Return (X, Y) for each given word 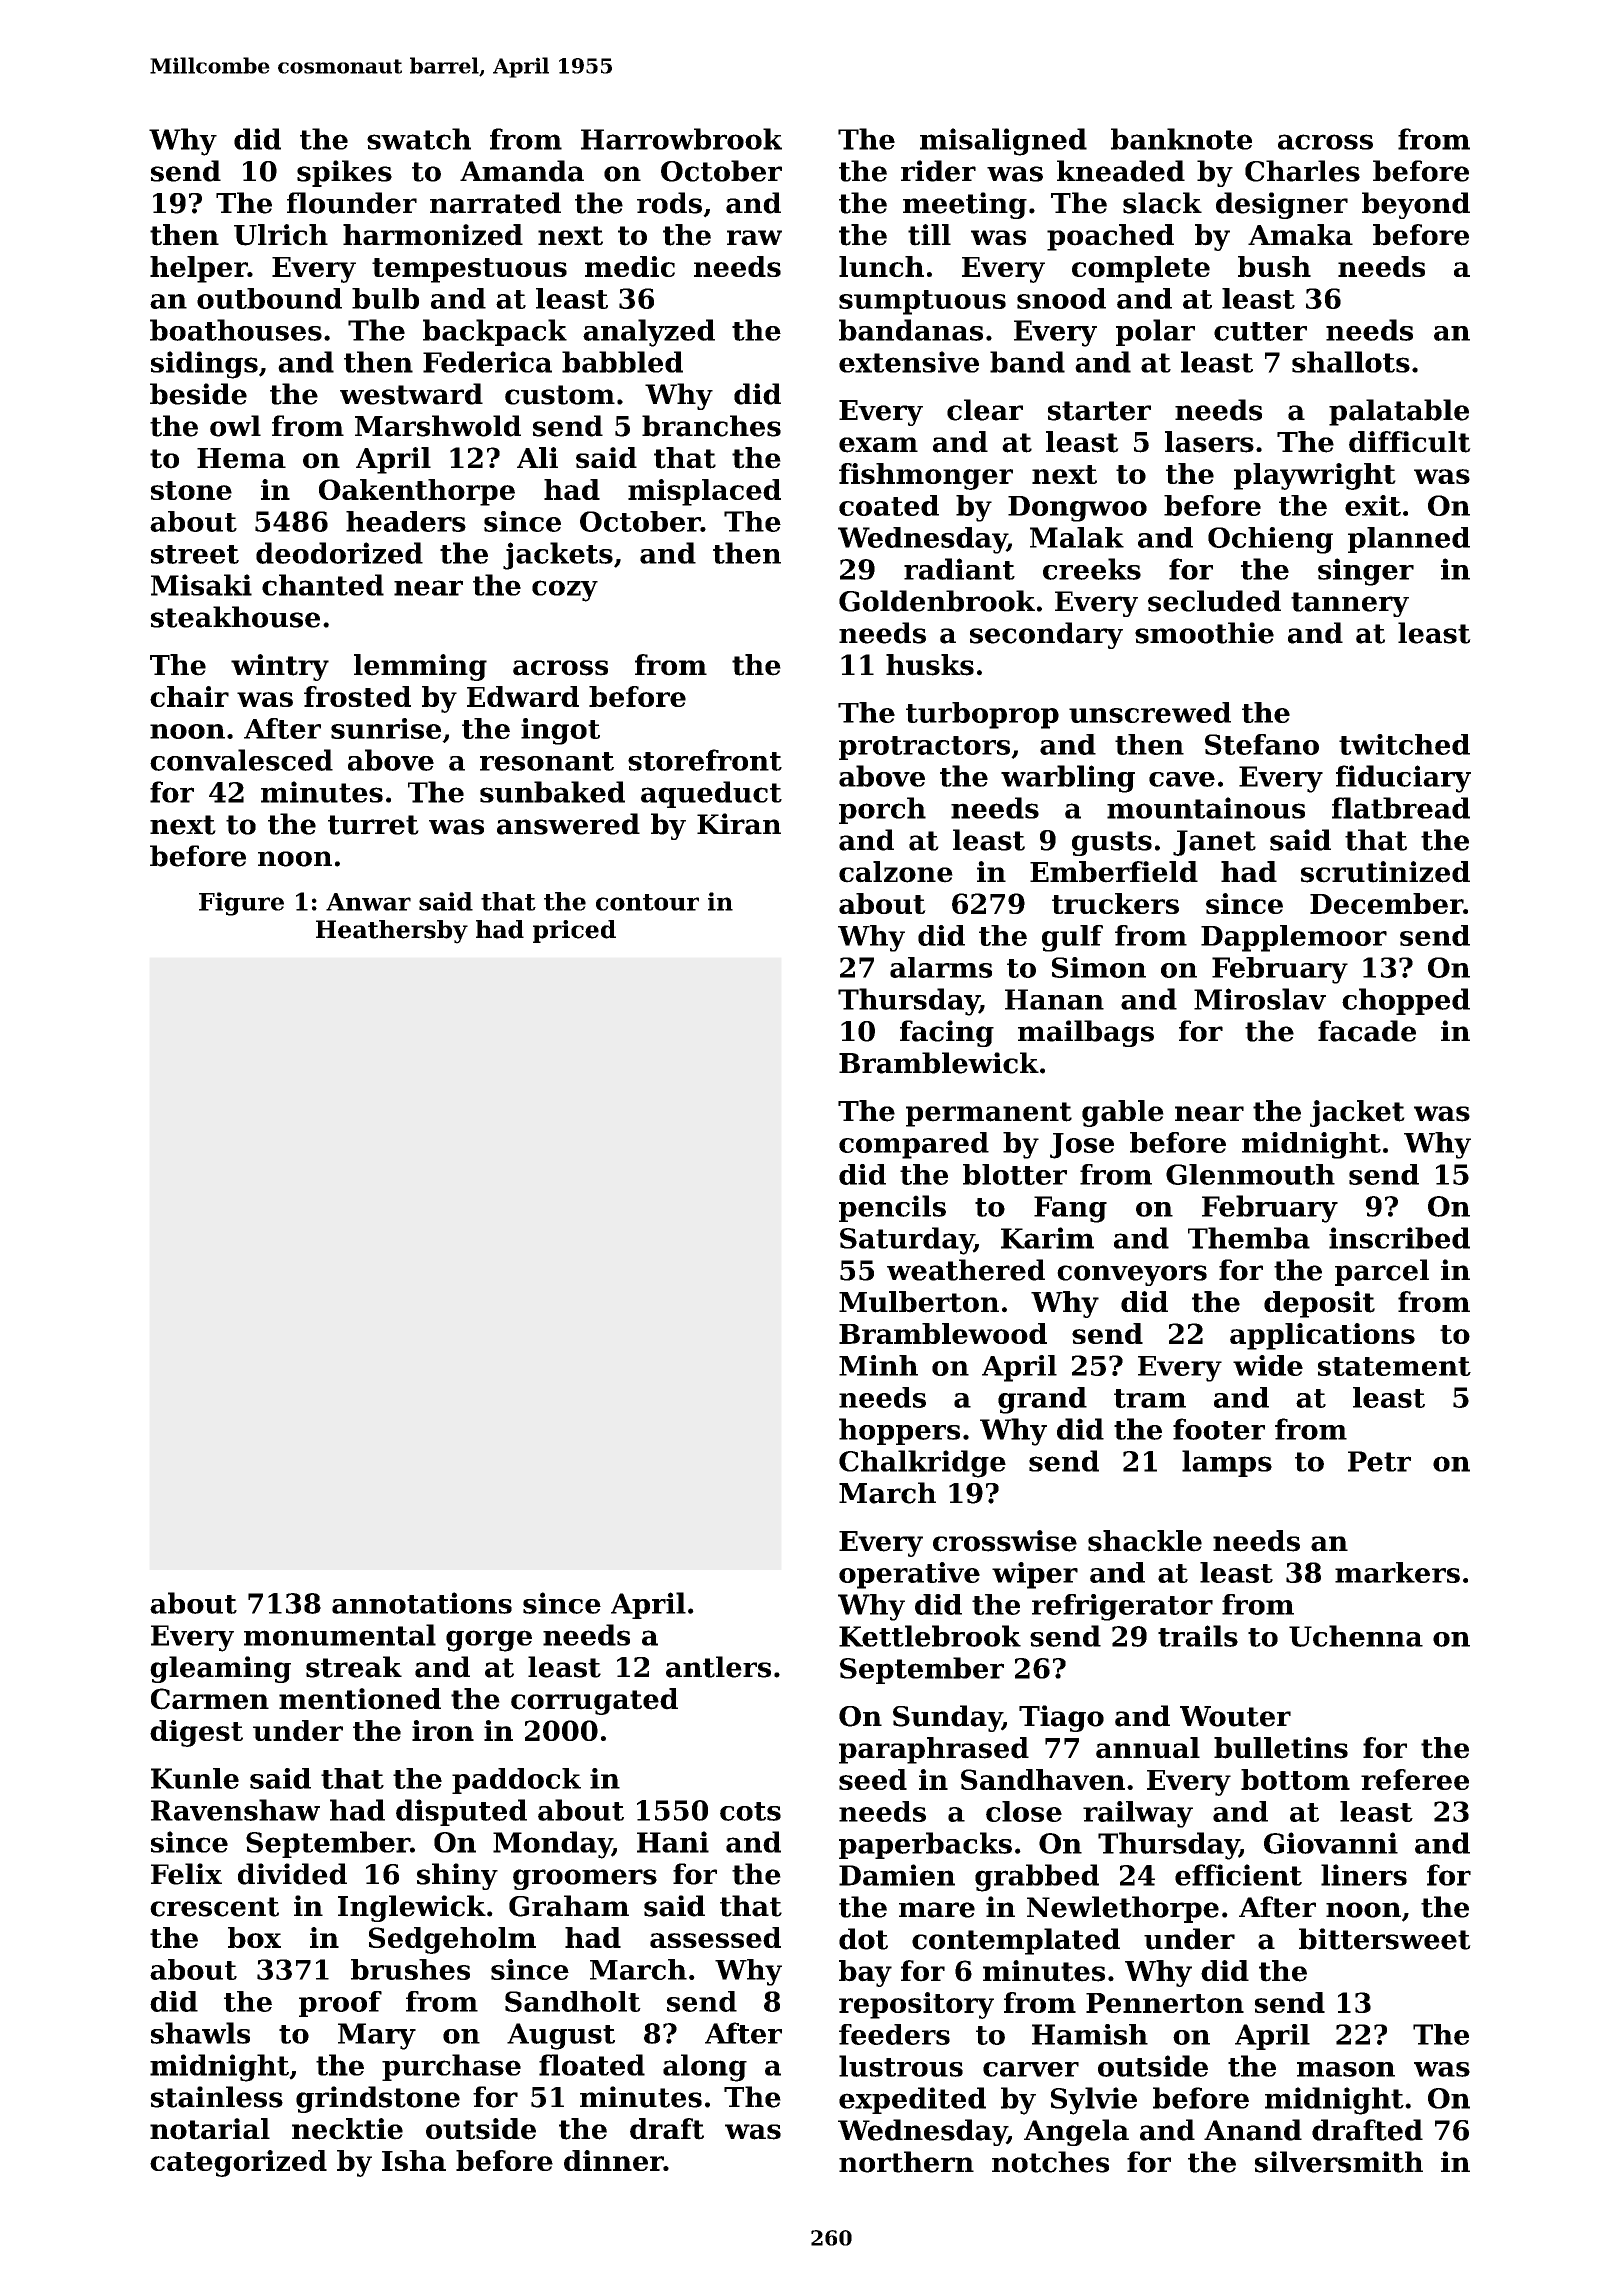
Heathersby (392, 932)
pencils (892, 1208)
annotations (422, 1603)
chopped (1406, 1001)
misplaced (704, 492)
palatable (1399, 412)
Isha (414, 2160)
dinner (614, 2160)
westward (411, 394)
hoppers (899, 1431)
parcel (1382, 1272)
